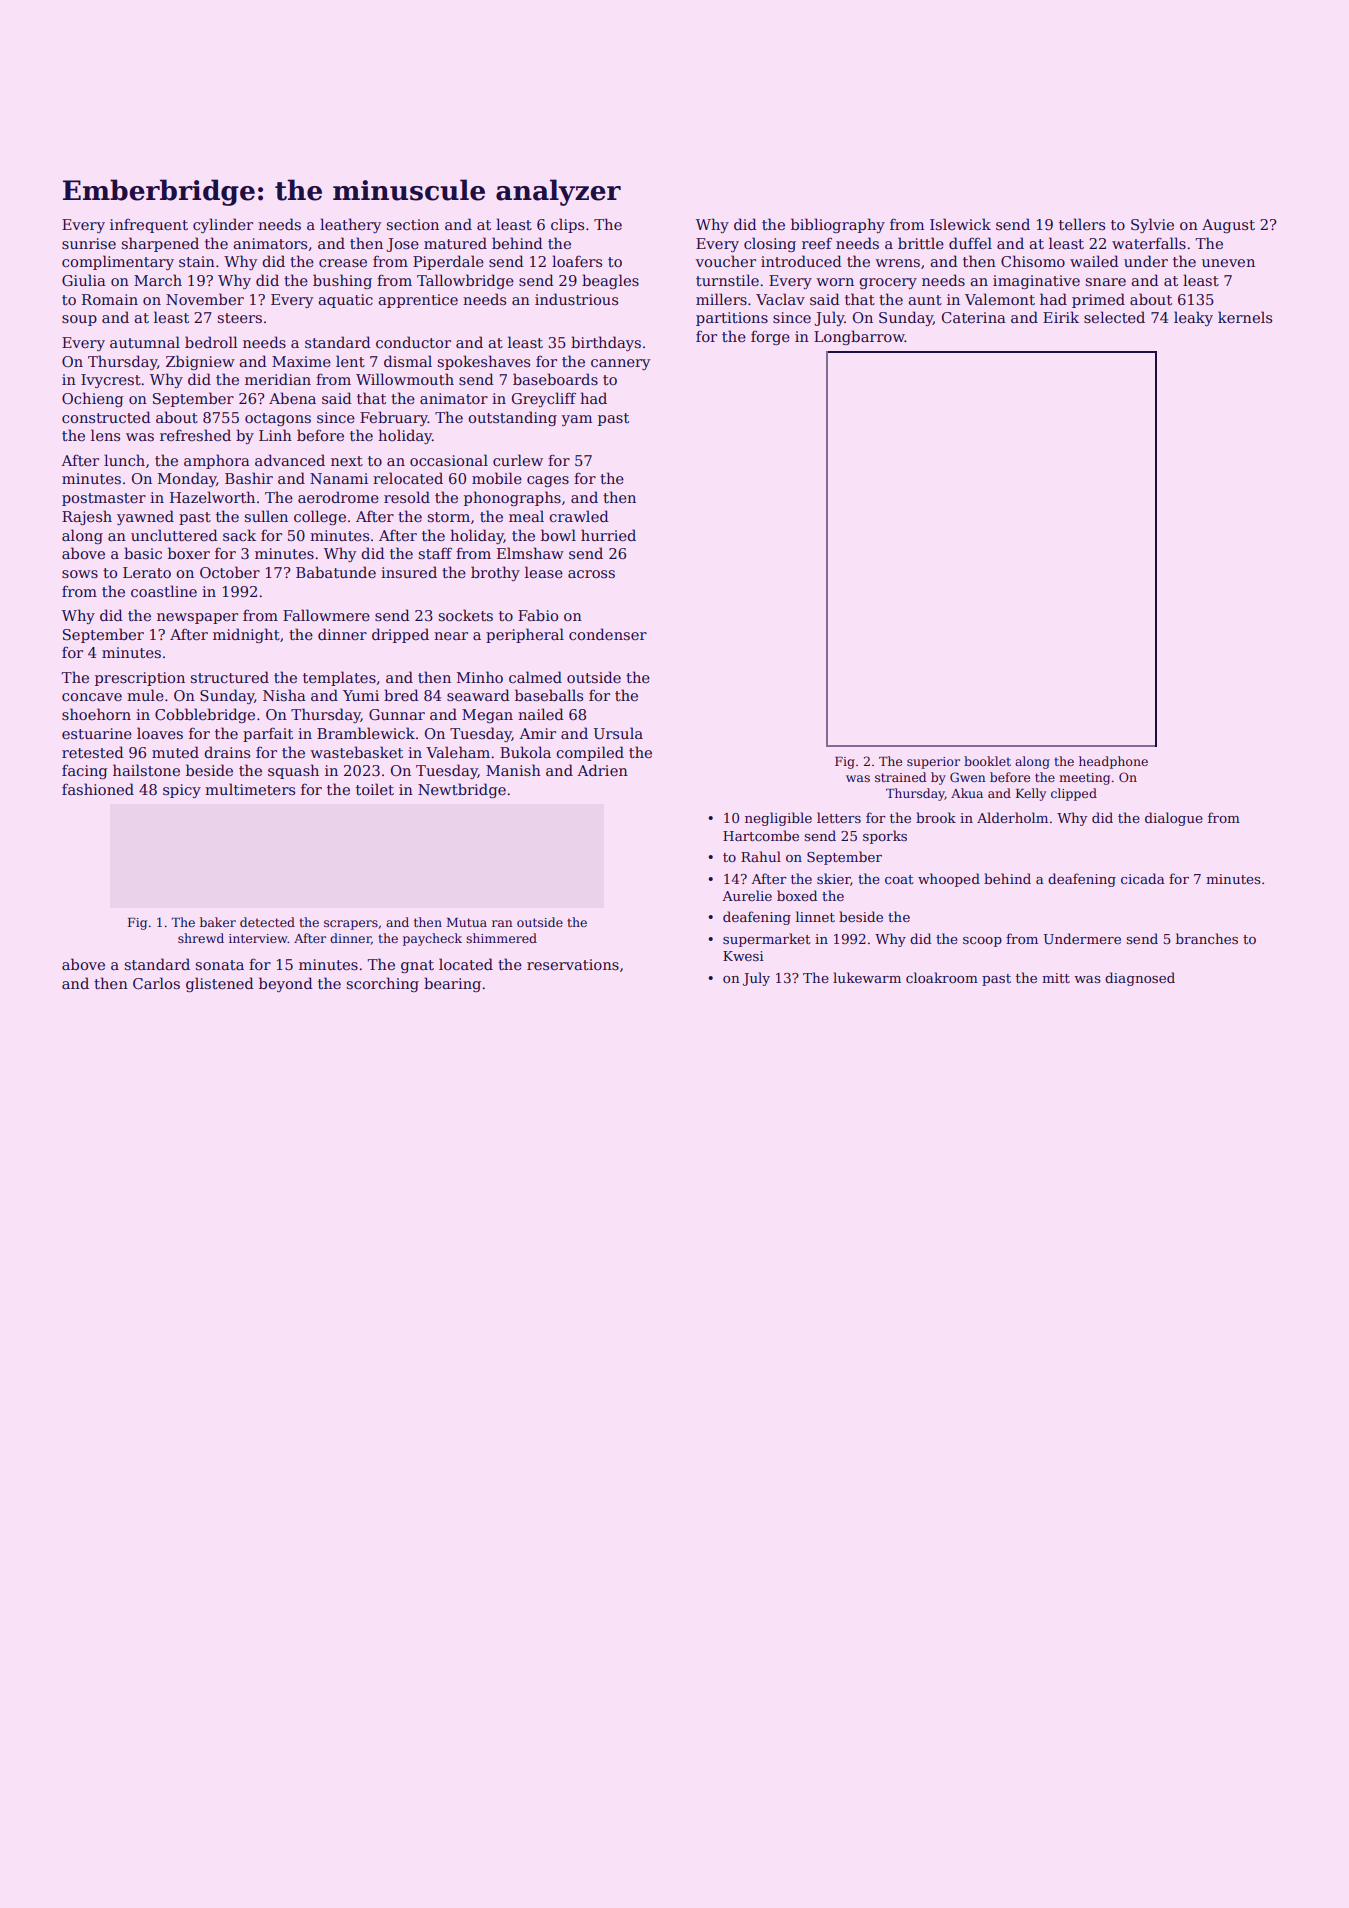 The height and width of the screenshot is (1908, 1349). I want to click on bushing, so click(342, 281).
